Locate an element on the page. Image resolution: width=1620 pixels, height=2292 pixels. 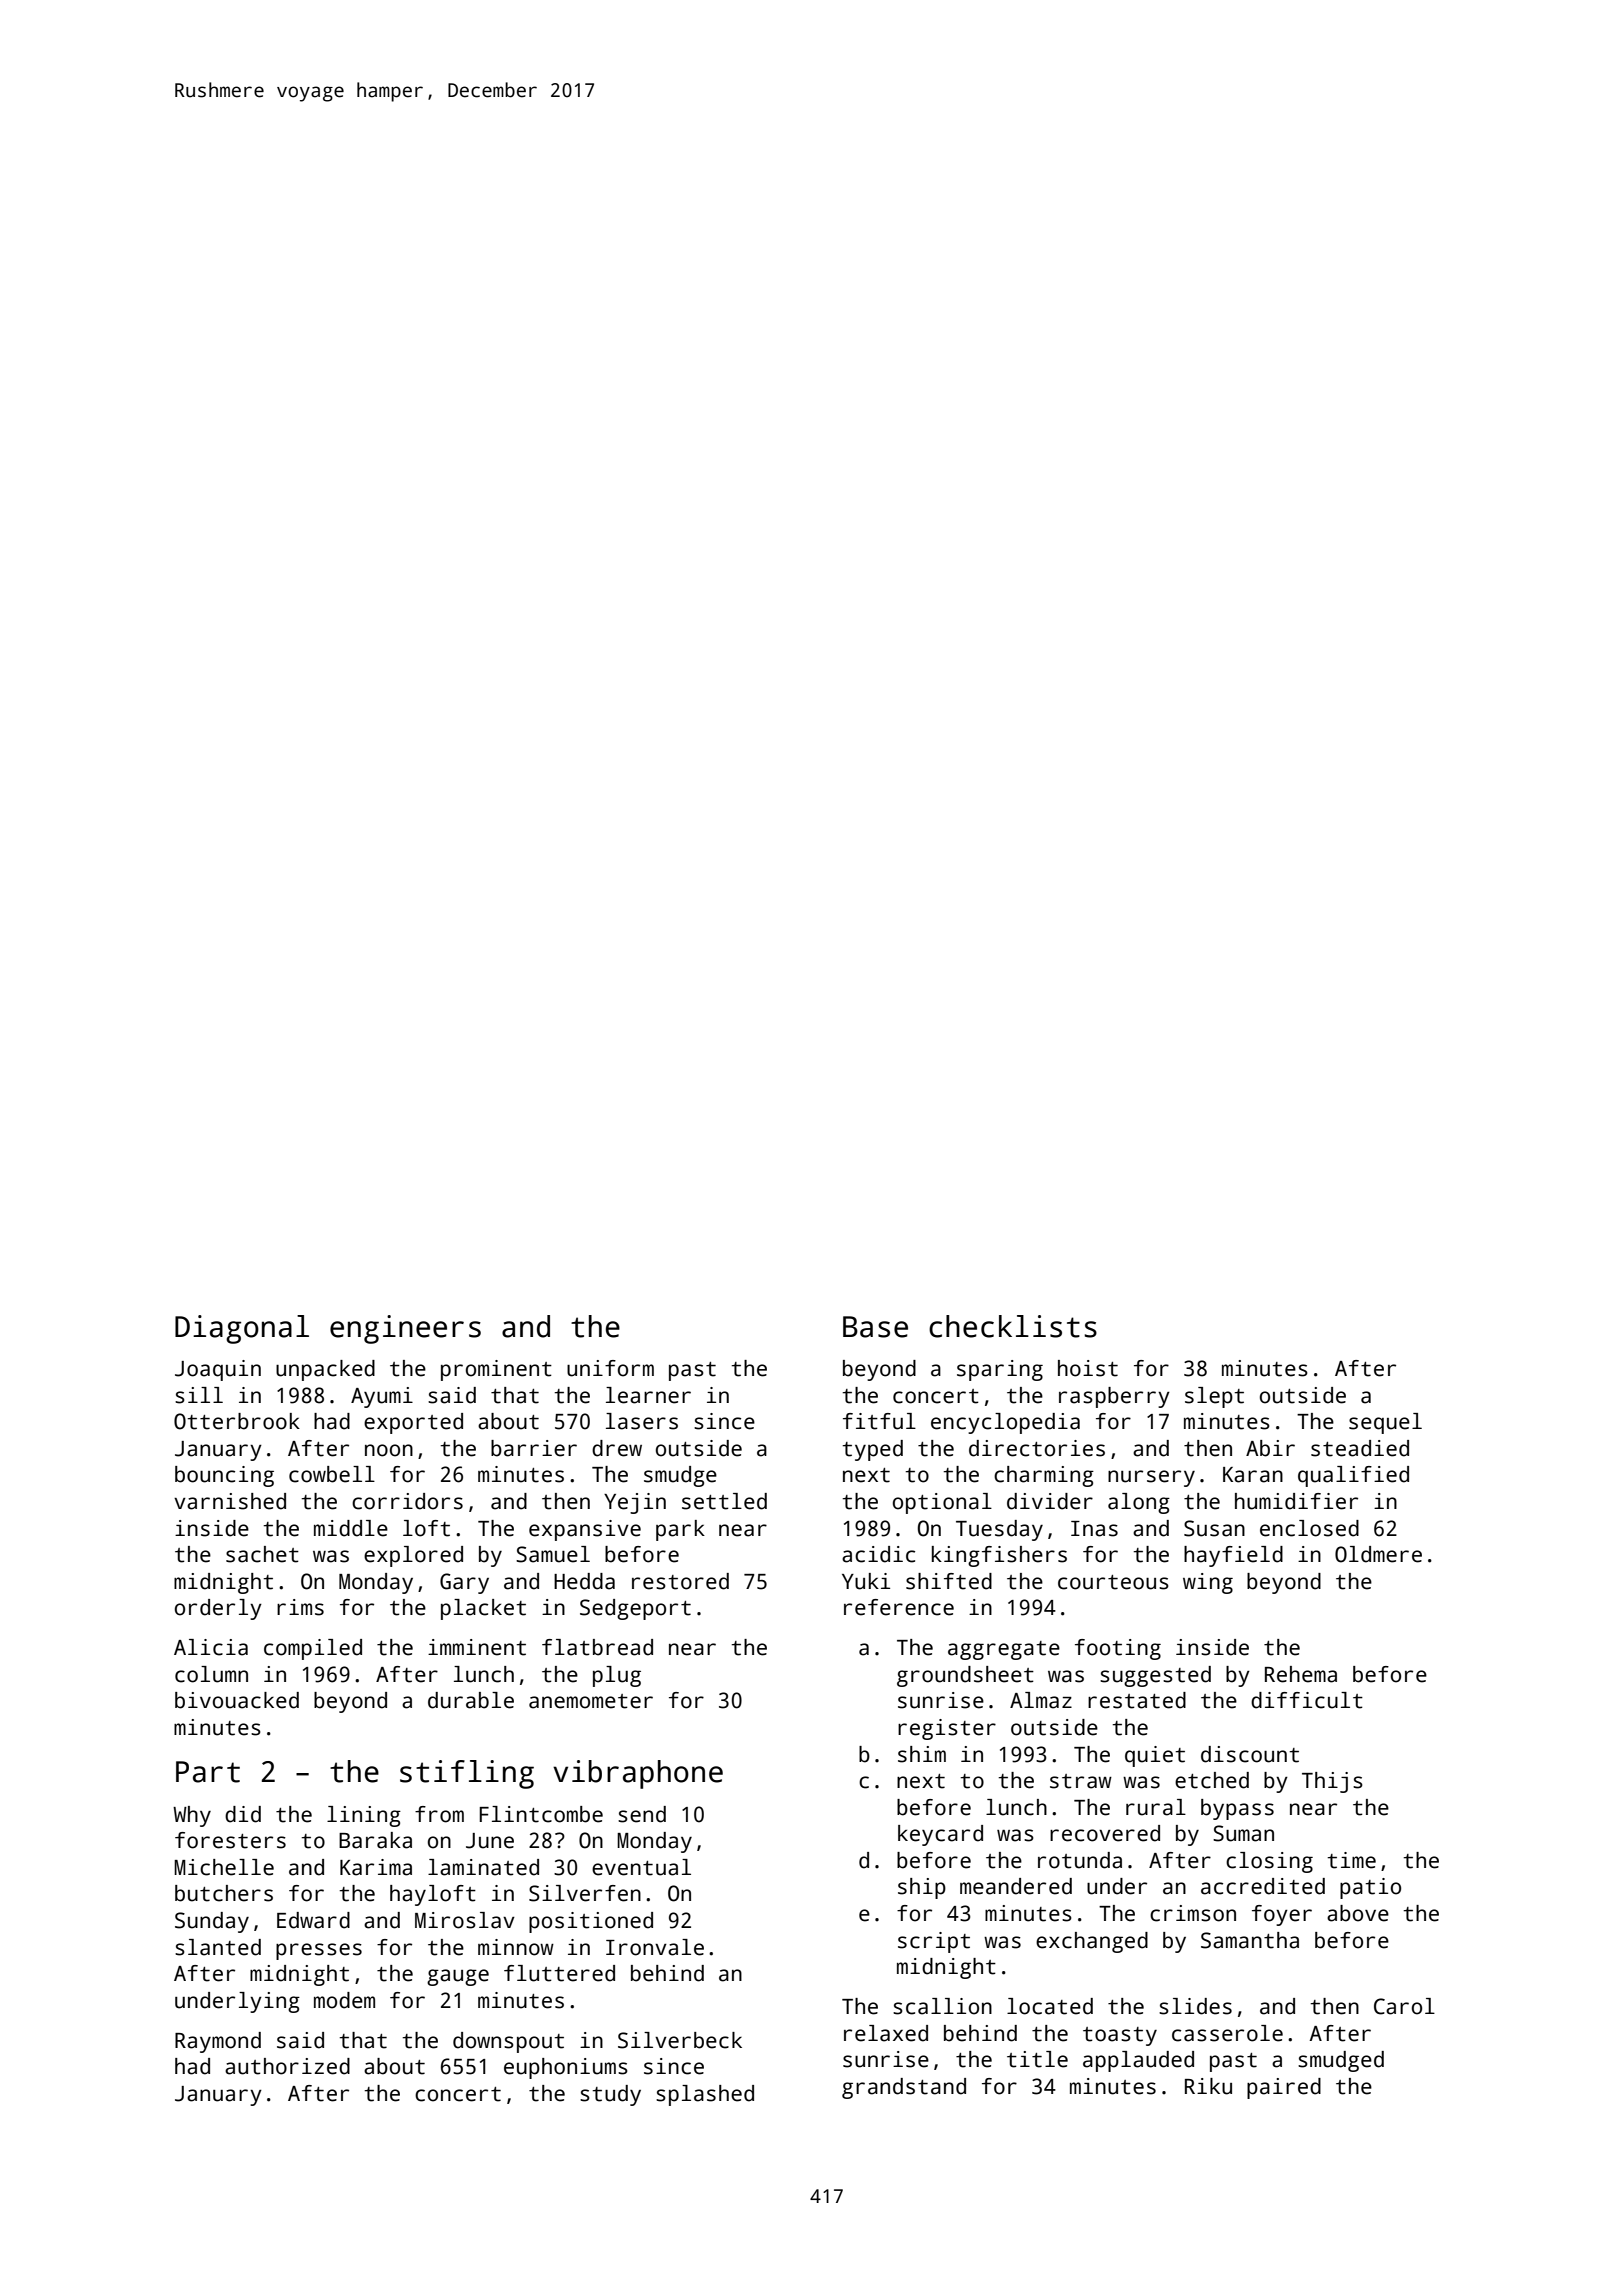
Oldmere is located at coordinates (1378, 1554).
